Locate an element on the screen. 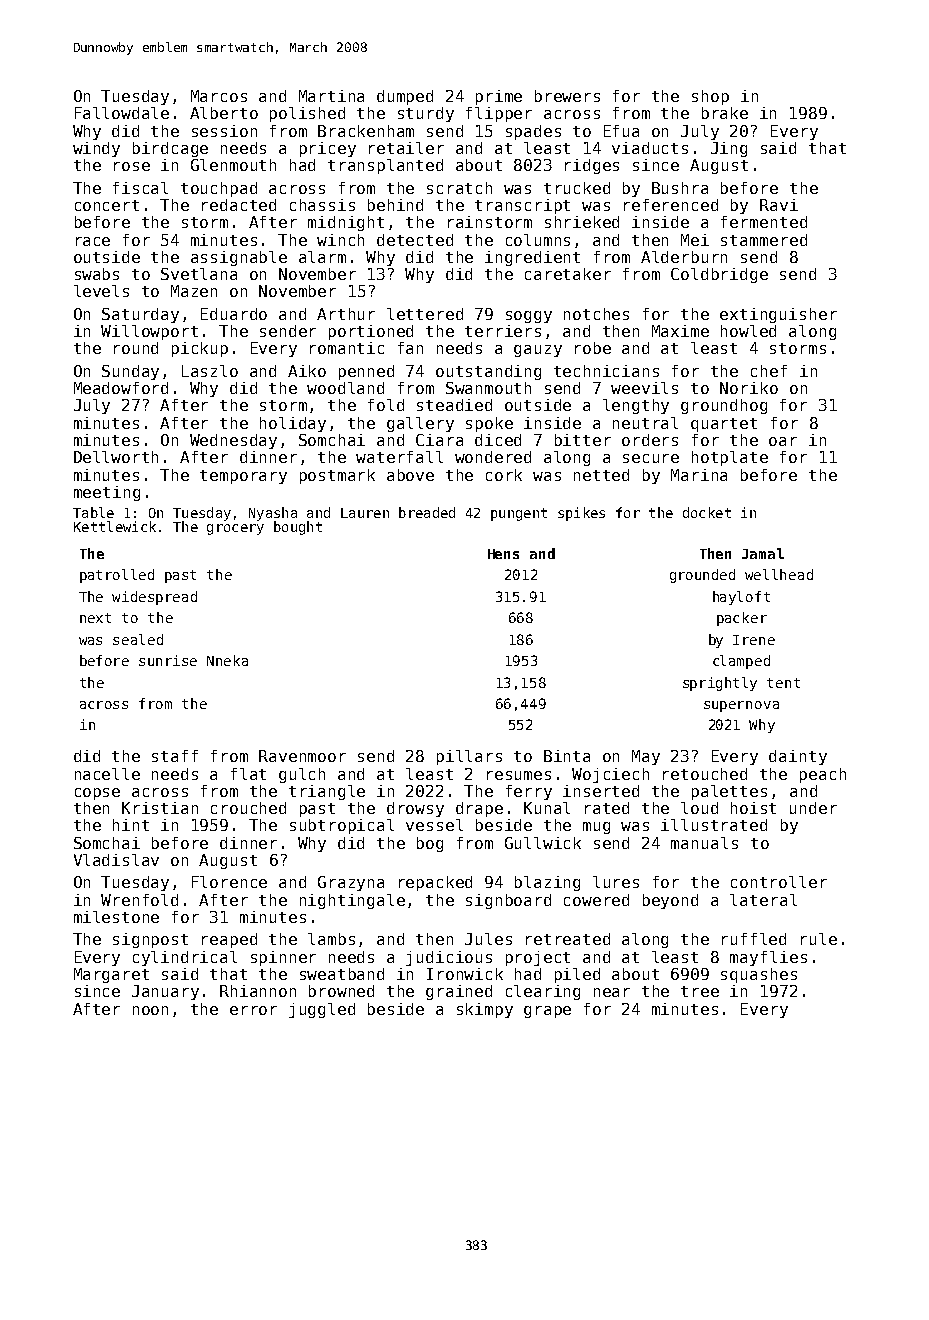 This screenshot has width=929, height=1320. Ravi is located at coordinates (779, 205).
